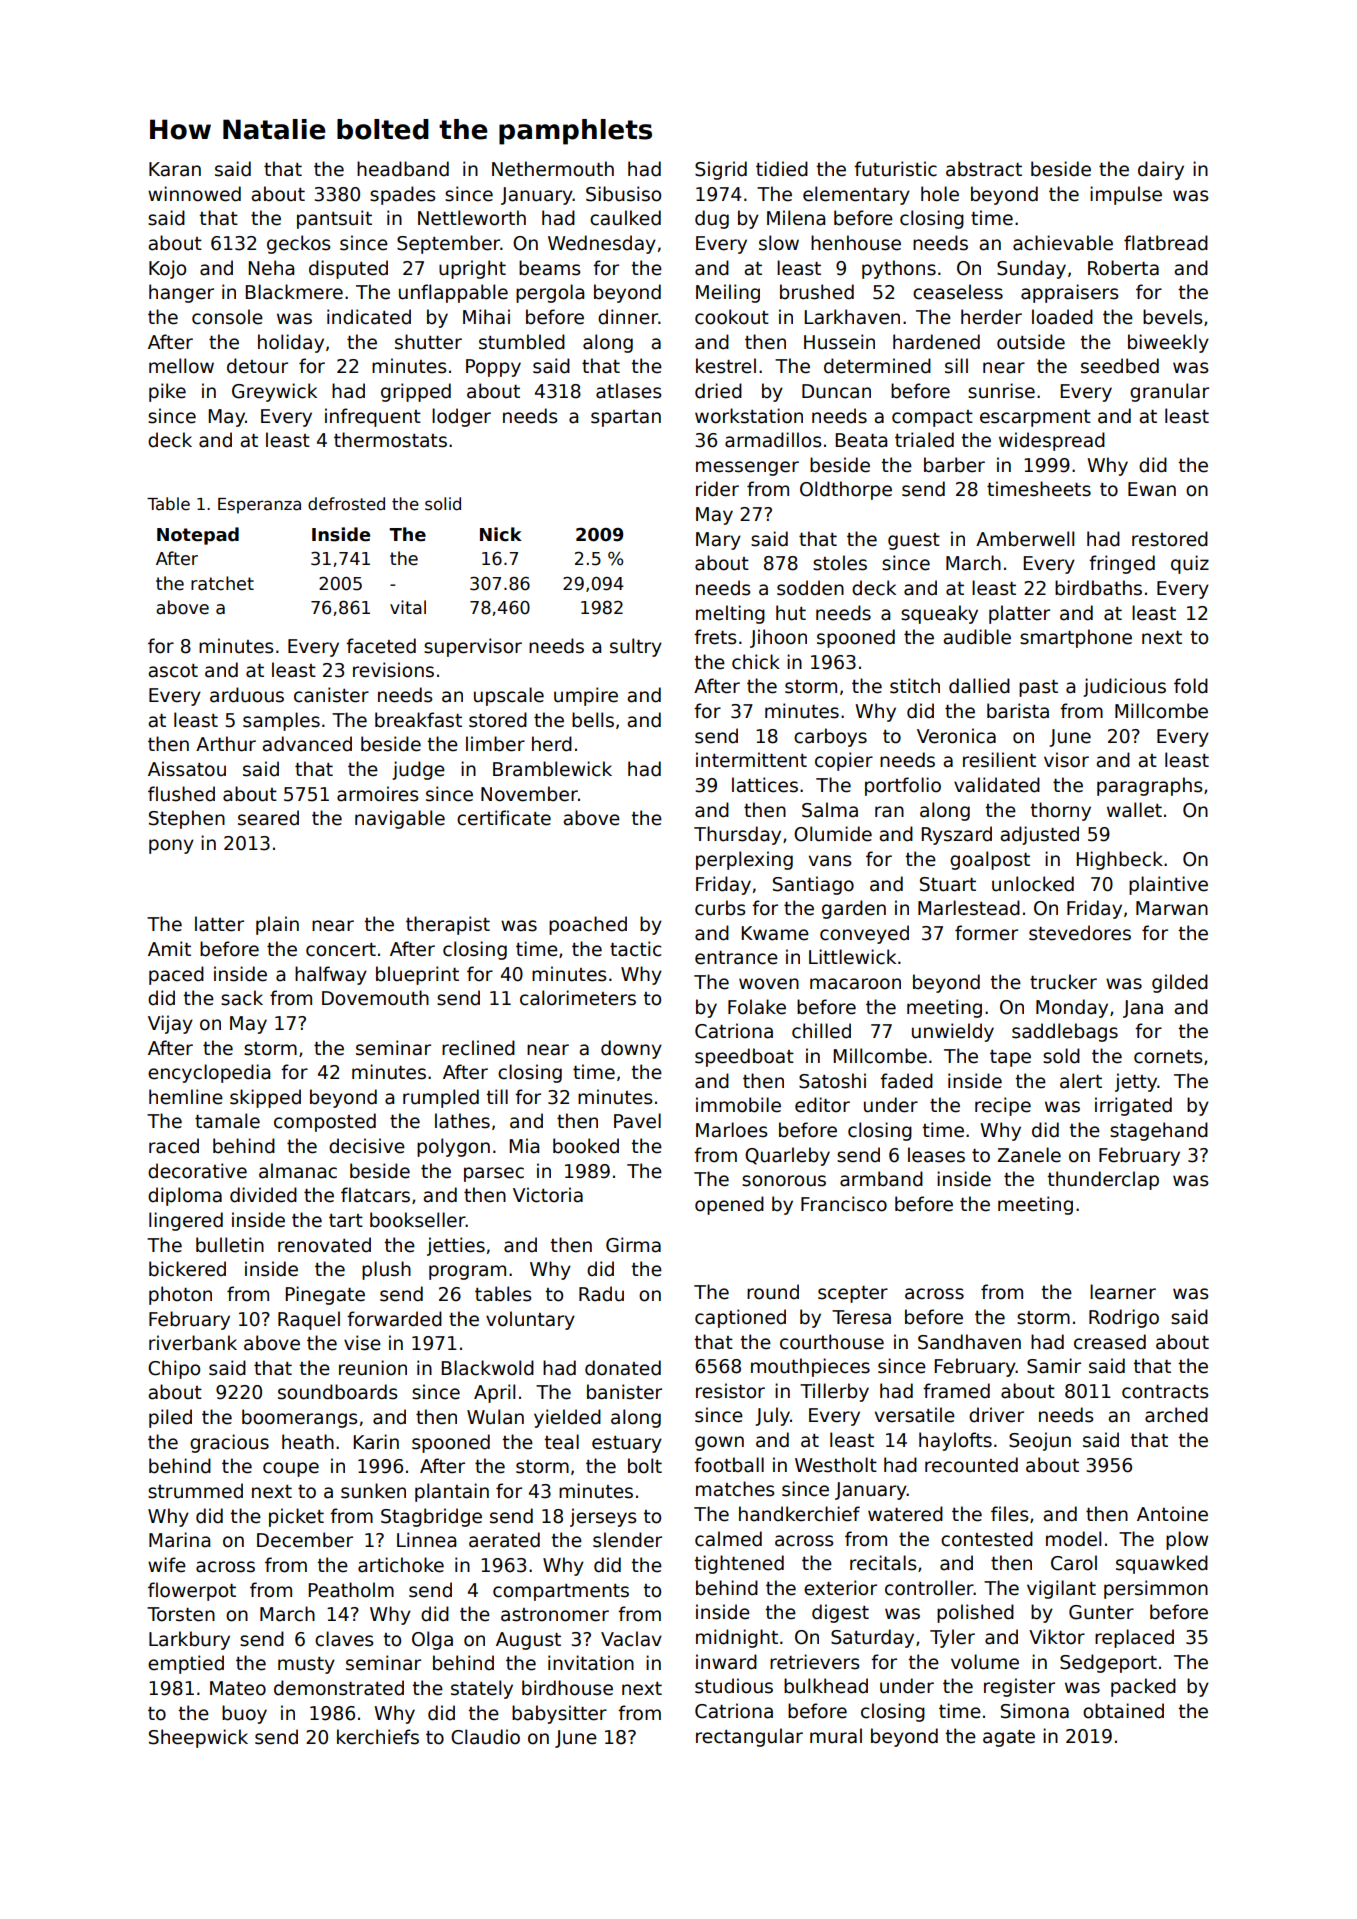 The width and height of the document is (1357, 1919). What do you see at coordinates (181, 293) in the document?
I see `hanger` at bounding box center [181, 293].
